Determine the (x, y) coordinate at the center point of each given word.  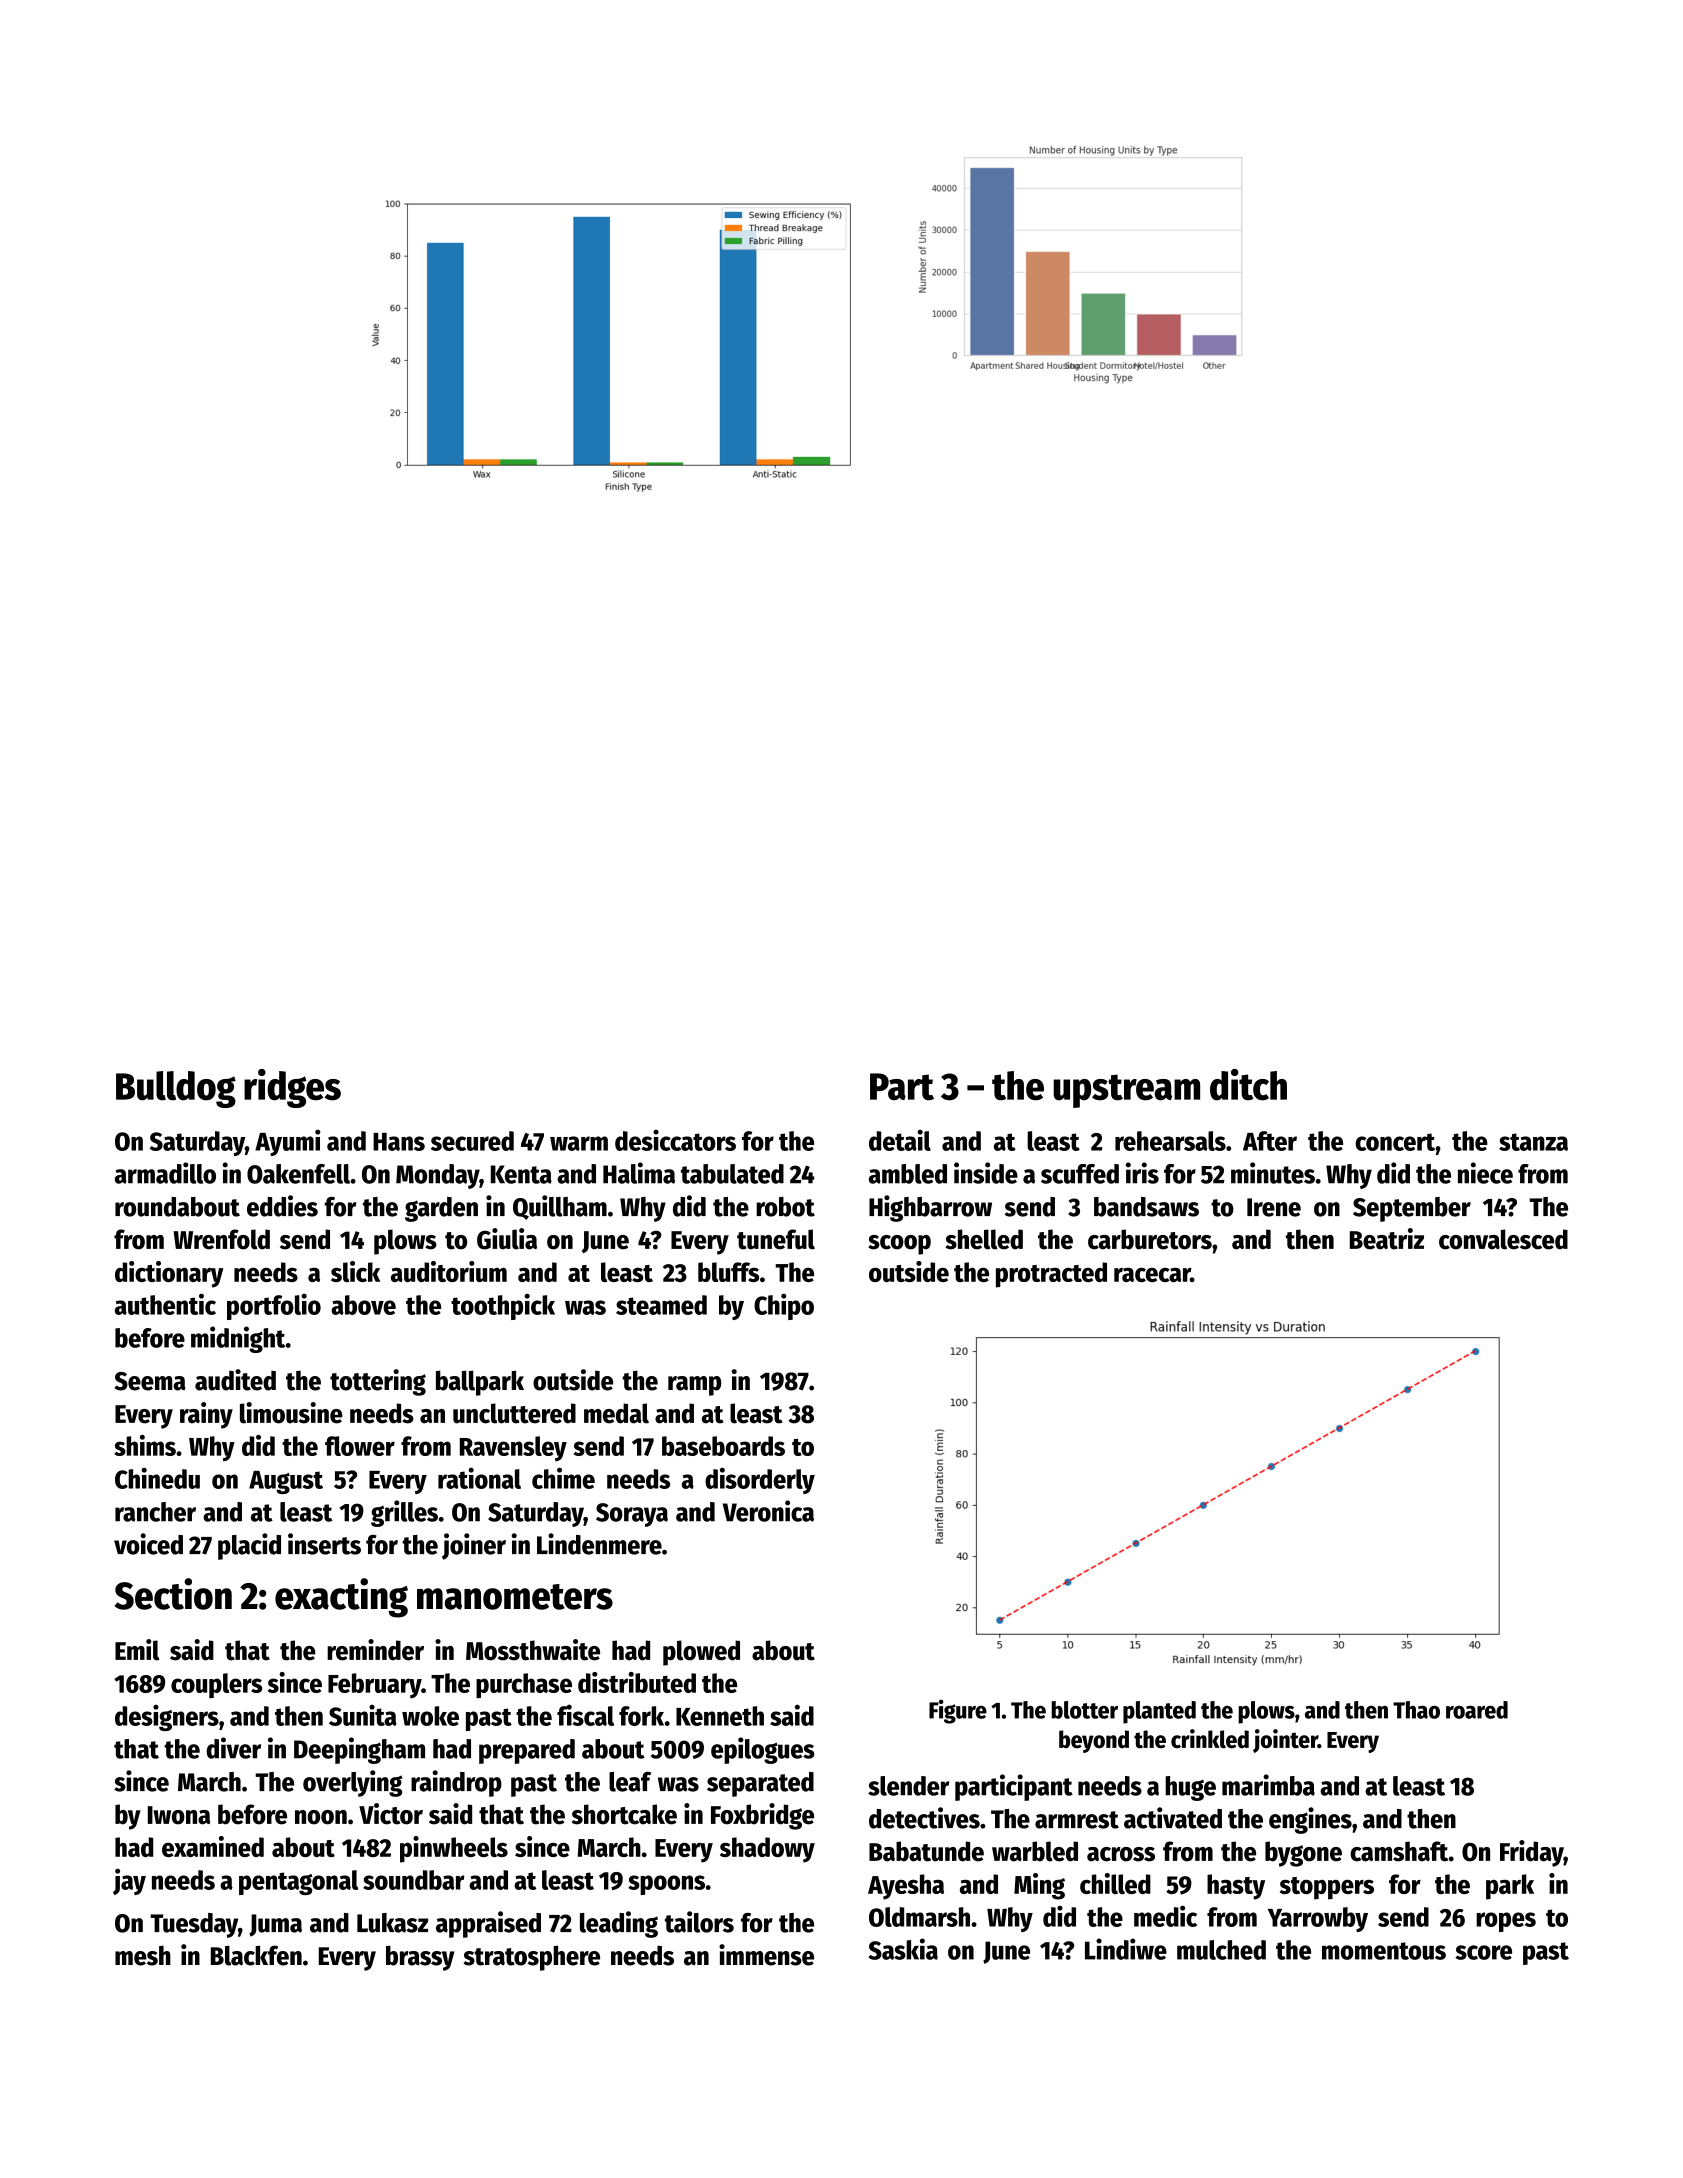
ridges (292, 1088)
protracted (1051, 1275)
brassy (420, 1958)
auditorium (449, 1271)
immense (766, 1955)
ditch (1248, 1085)
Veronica (768, 1511)
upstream (1126, 1091)
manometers (515, 1597)
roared (1477, 1710)
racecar (1152, 1275)
